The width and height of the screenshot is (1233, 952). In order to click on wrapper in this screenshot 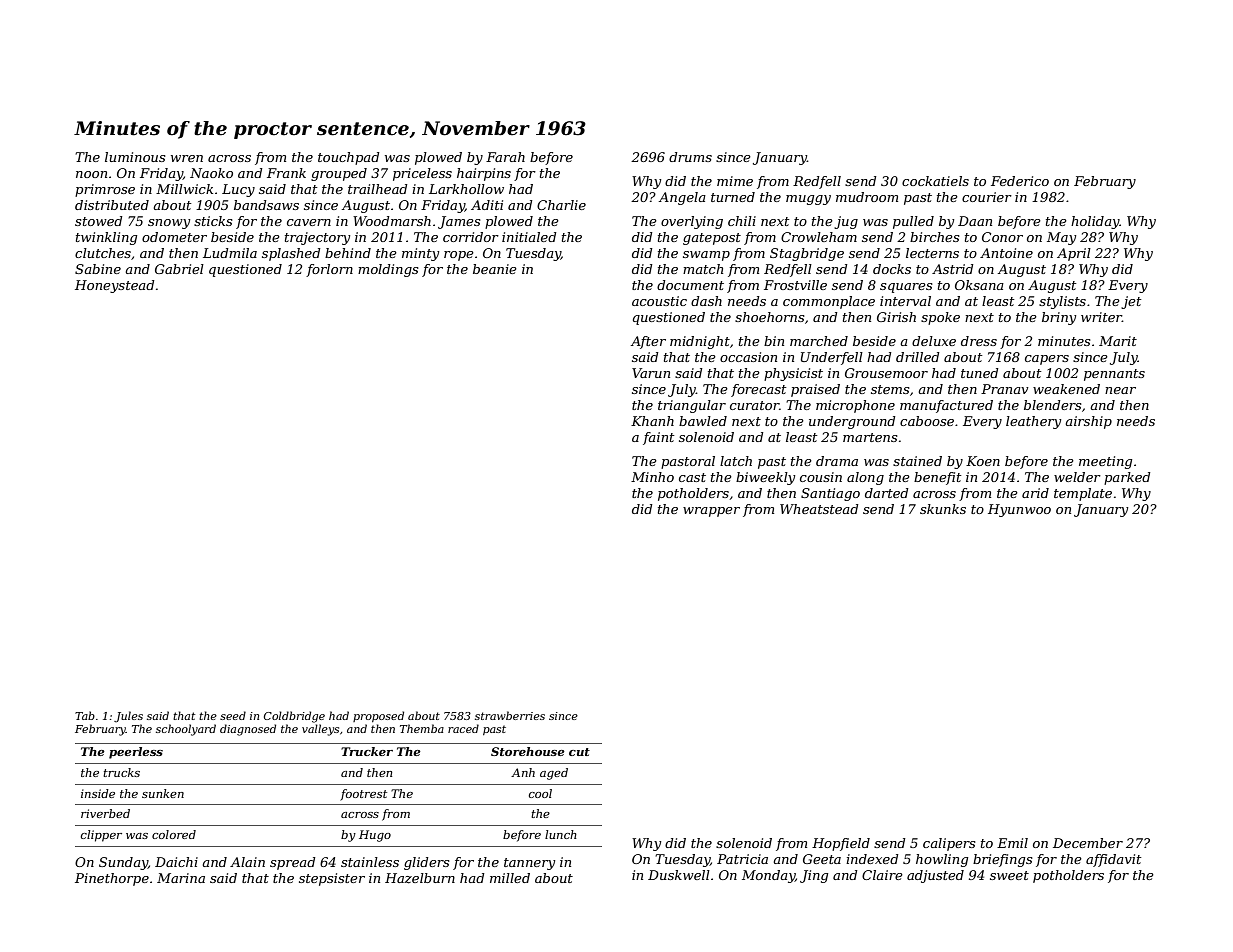, I will do `click(711, 512)`.
